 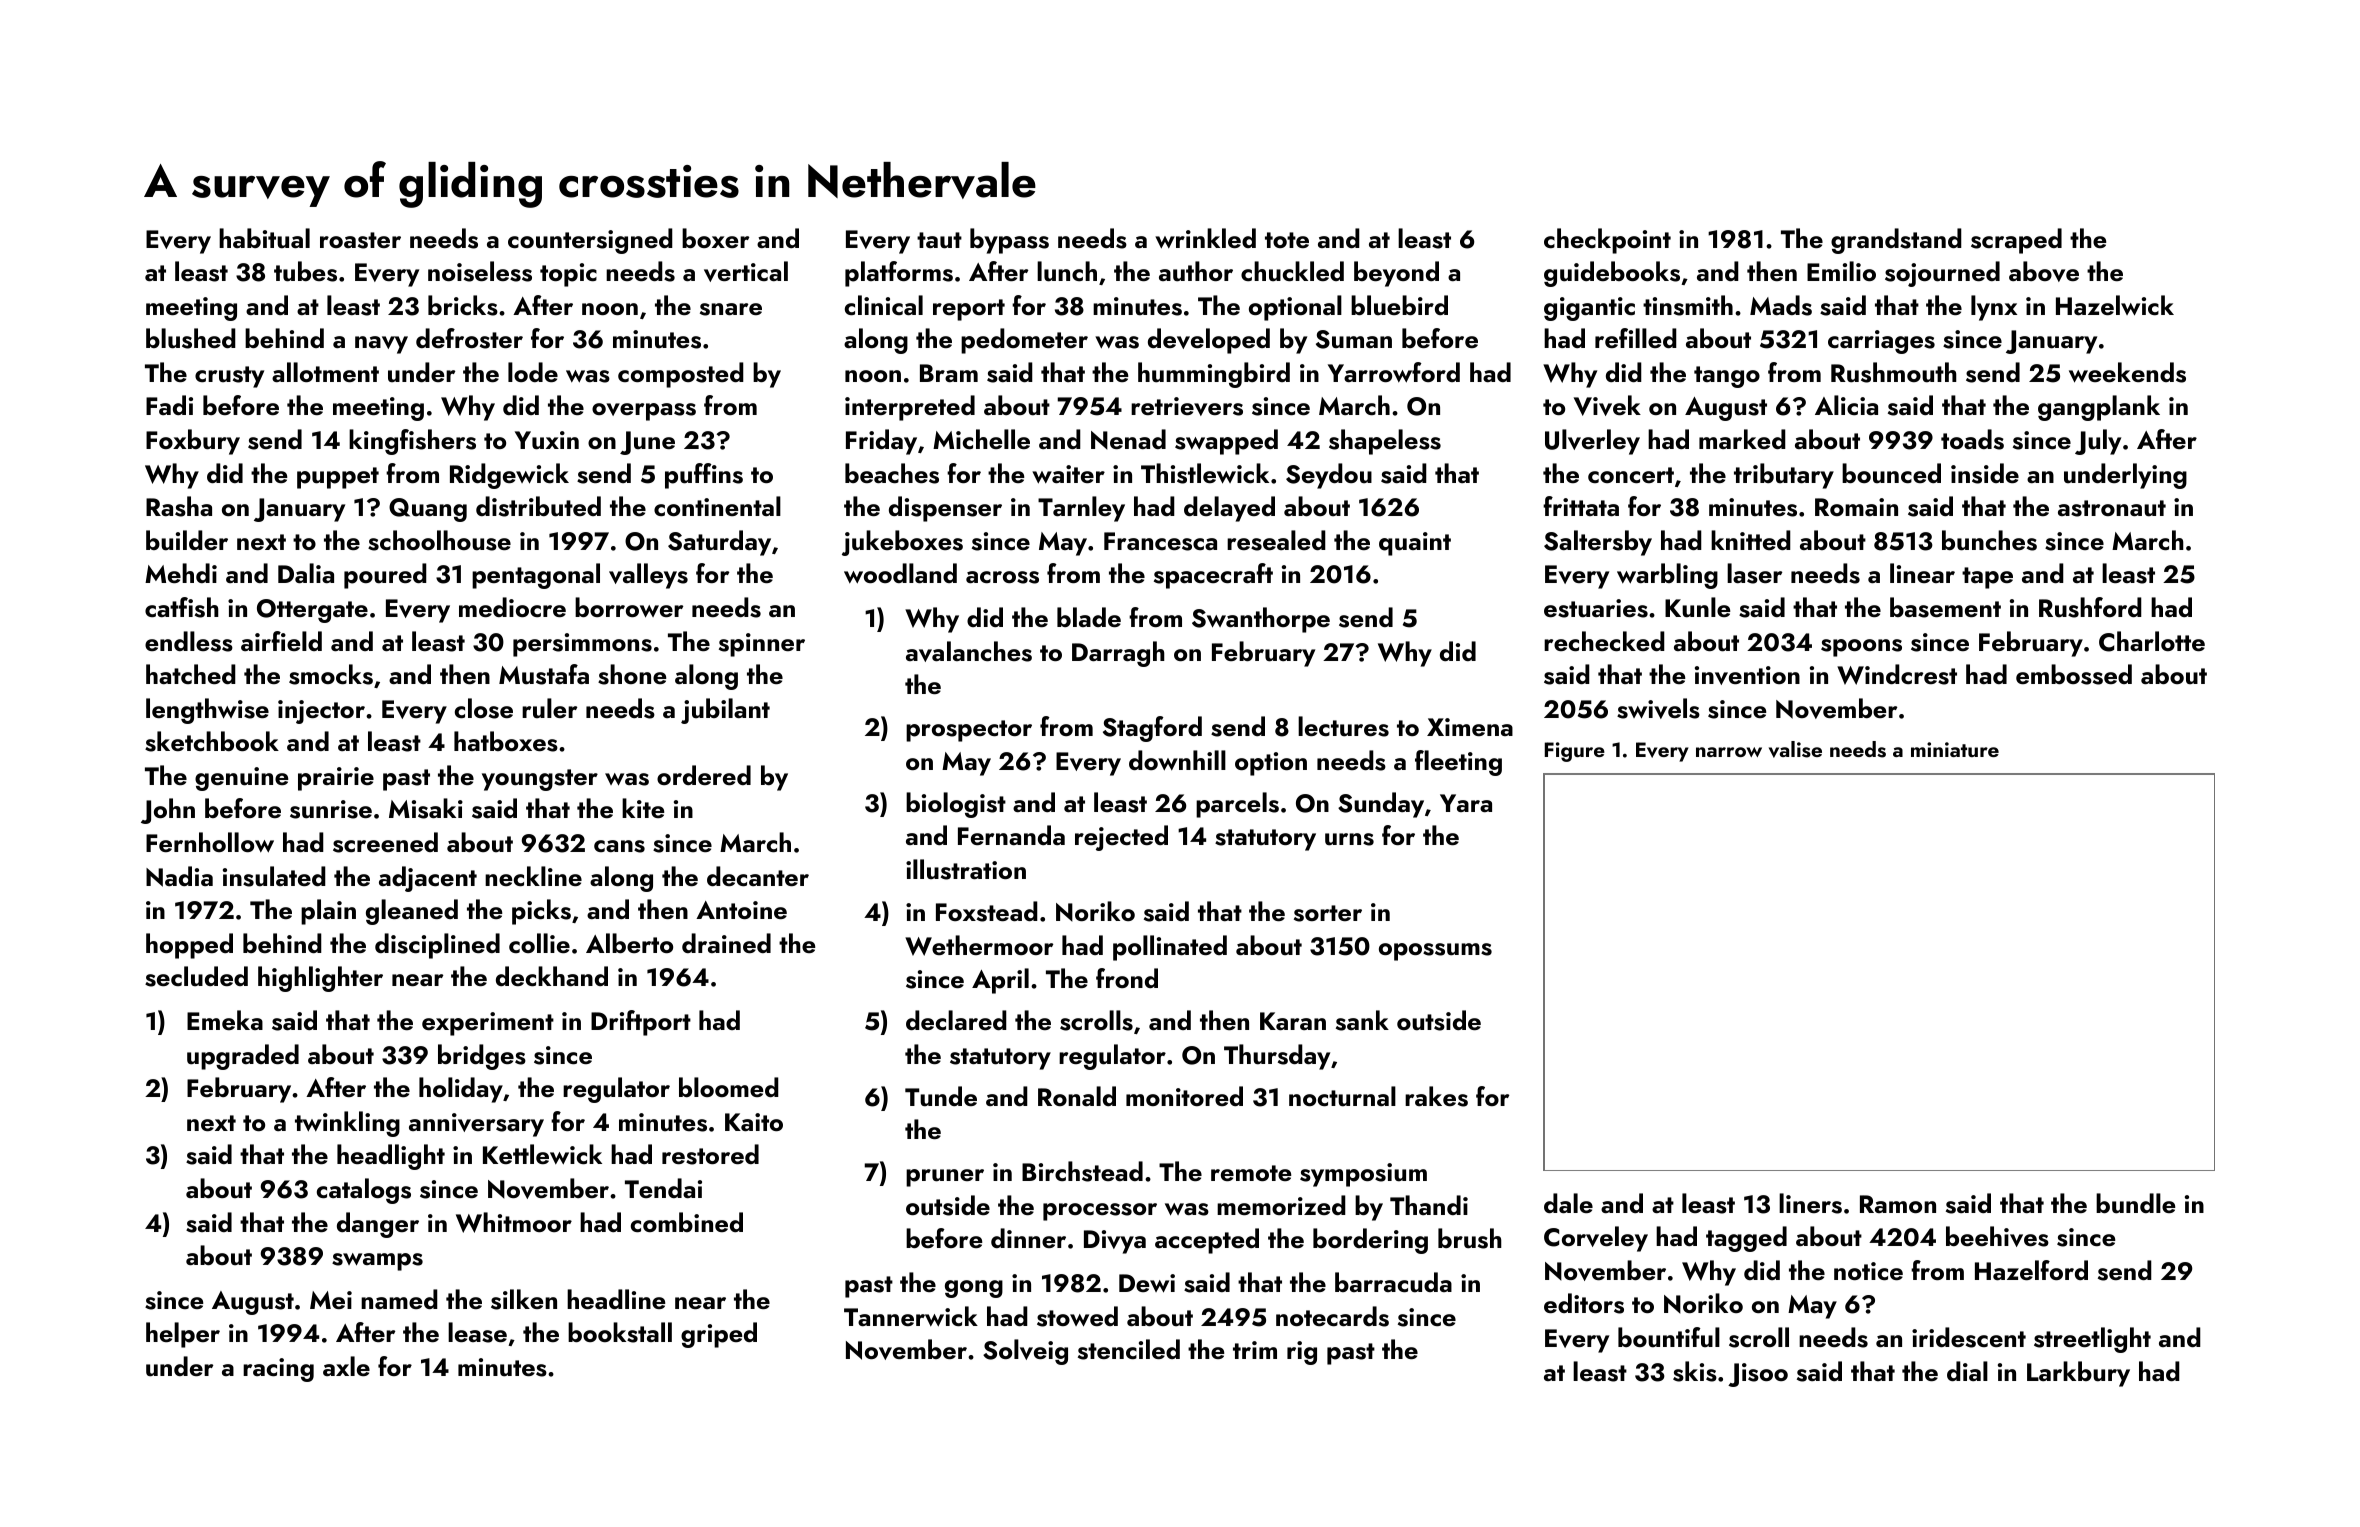 I want to click on shapeless, so click(x=1385, y=442).
